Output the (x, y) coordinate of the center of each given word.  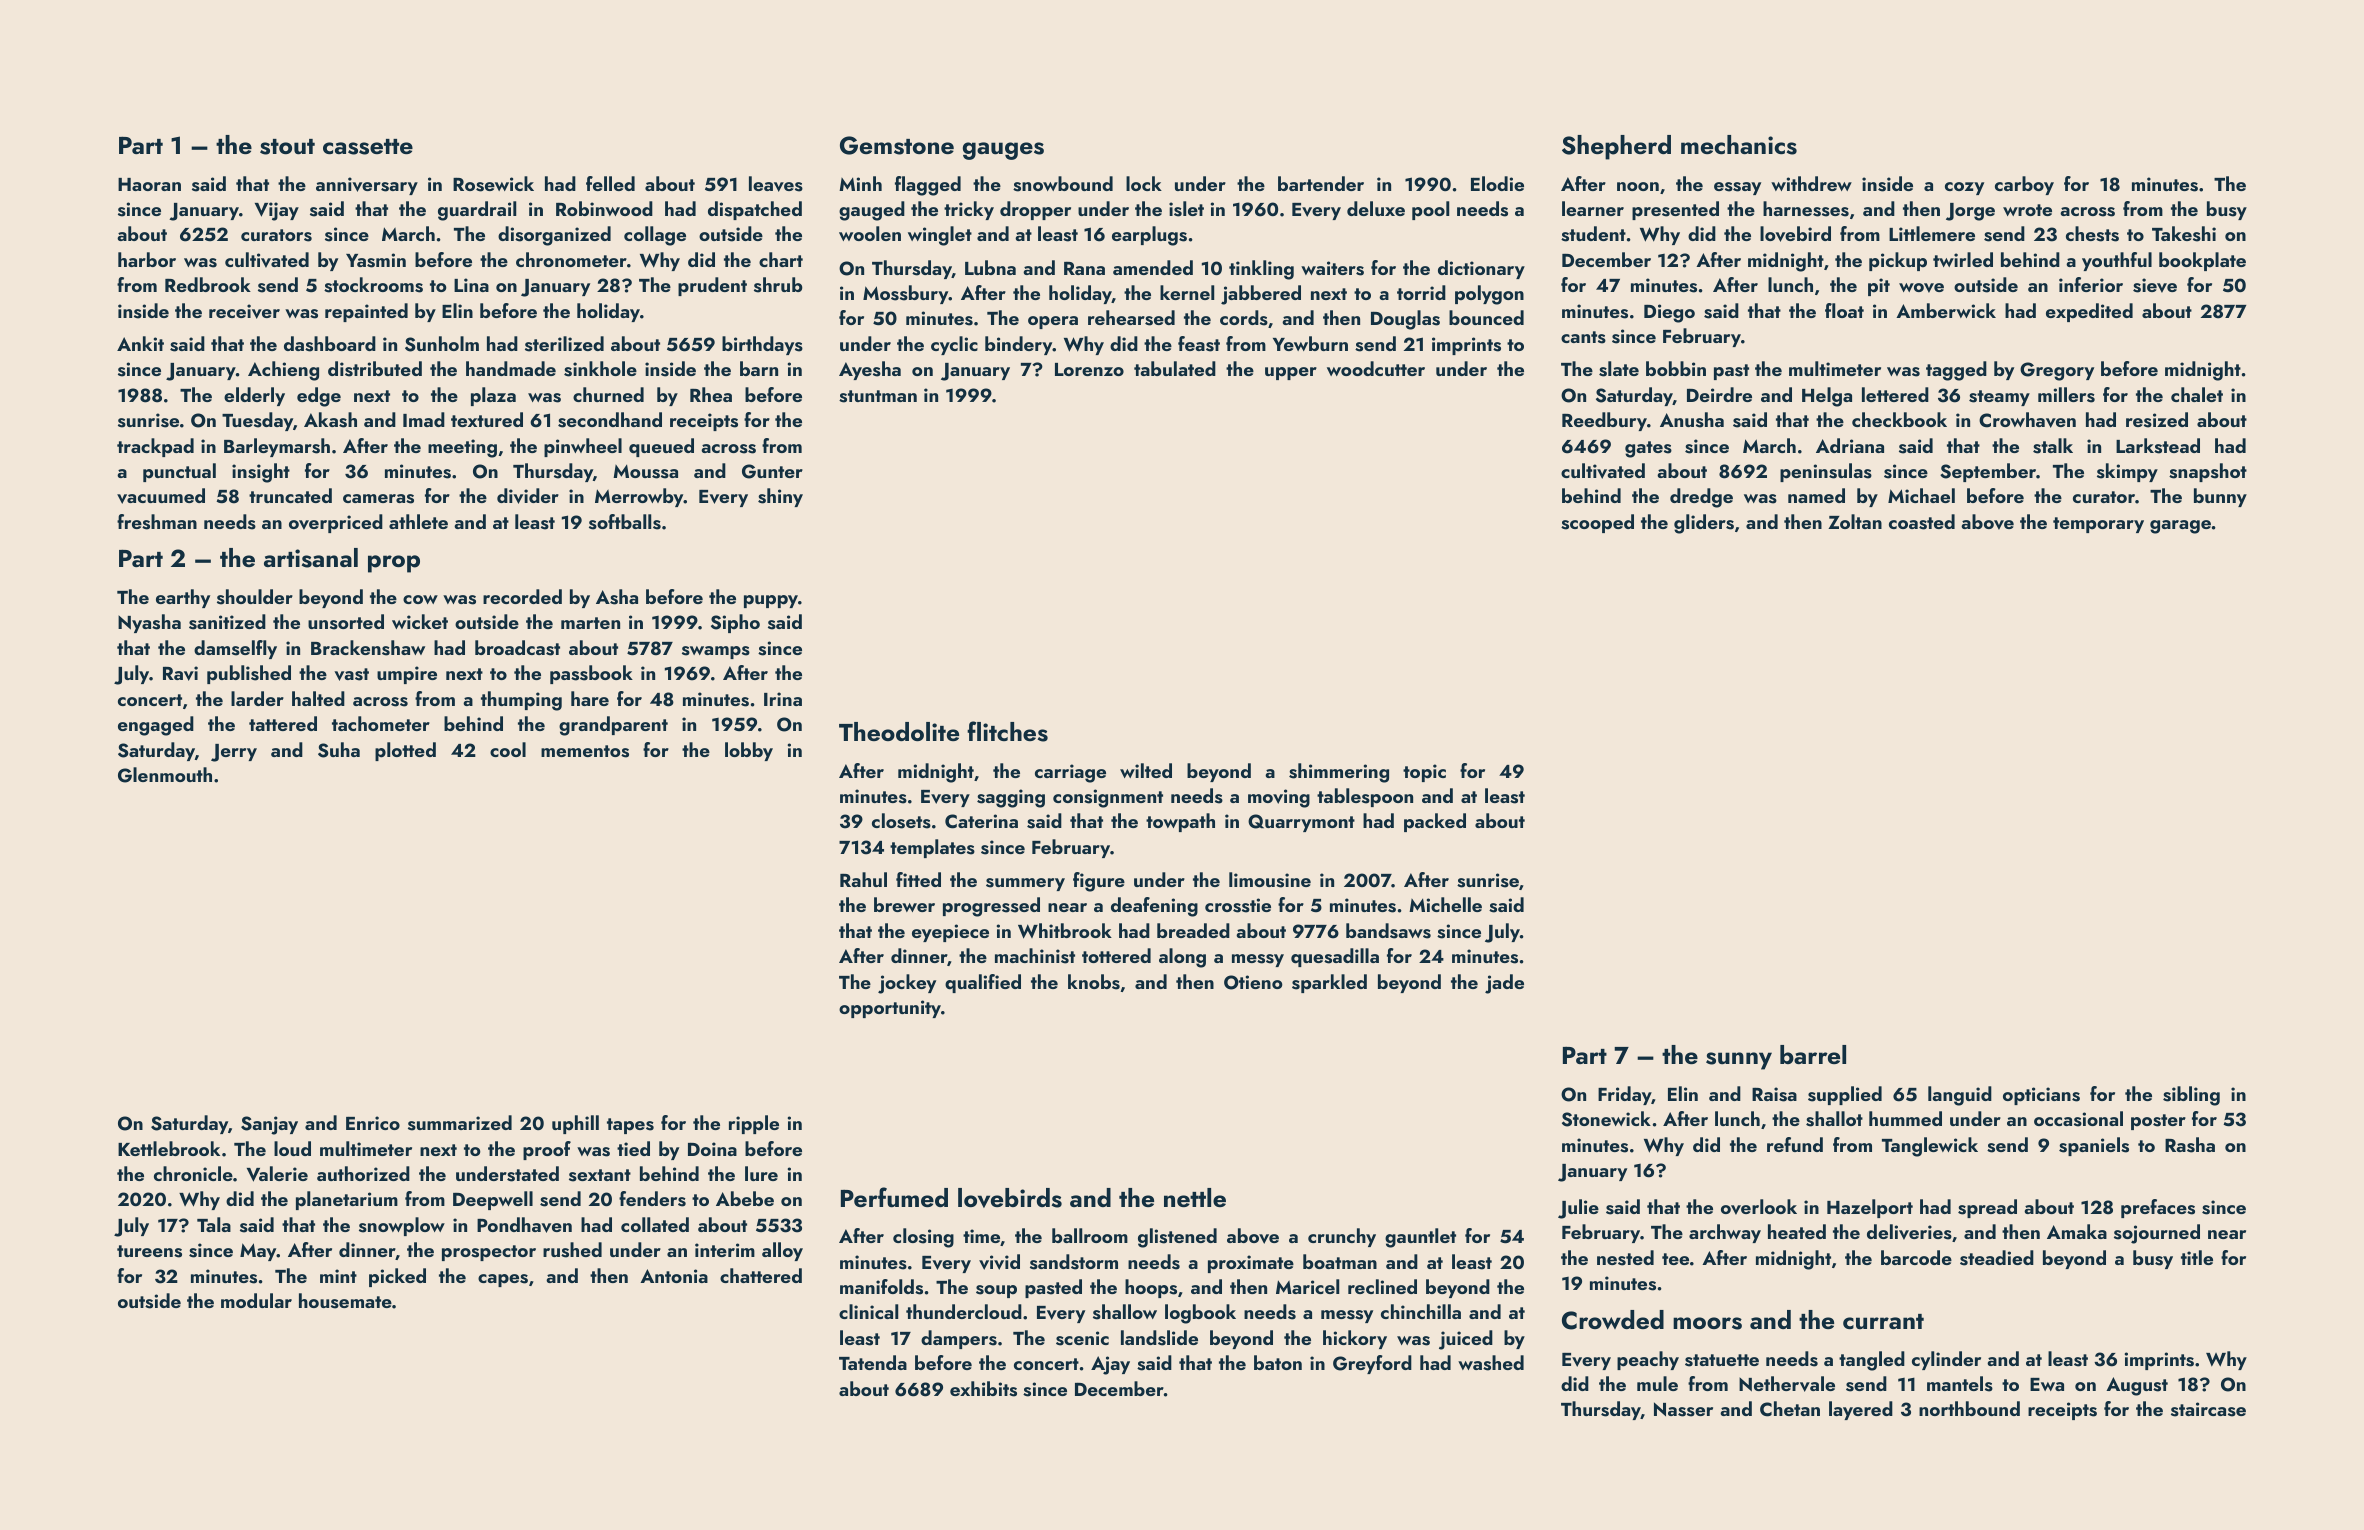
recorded (522, 596)
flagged (928, 186)
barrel (1813, 1054)
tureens (149, 1251)
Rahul (863, 879)
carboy (2024, 185)
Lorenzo (1089, 369)
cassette (368, 147)
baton (1278, 1362)
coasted (1922, 522)
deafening (1154, 907)
